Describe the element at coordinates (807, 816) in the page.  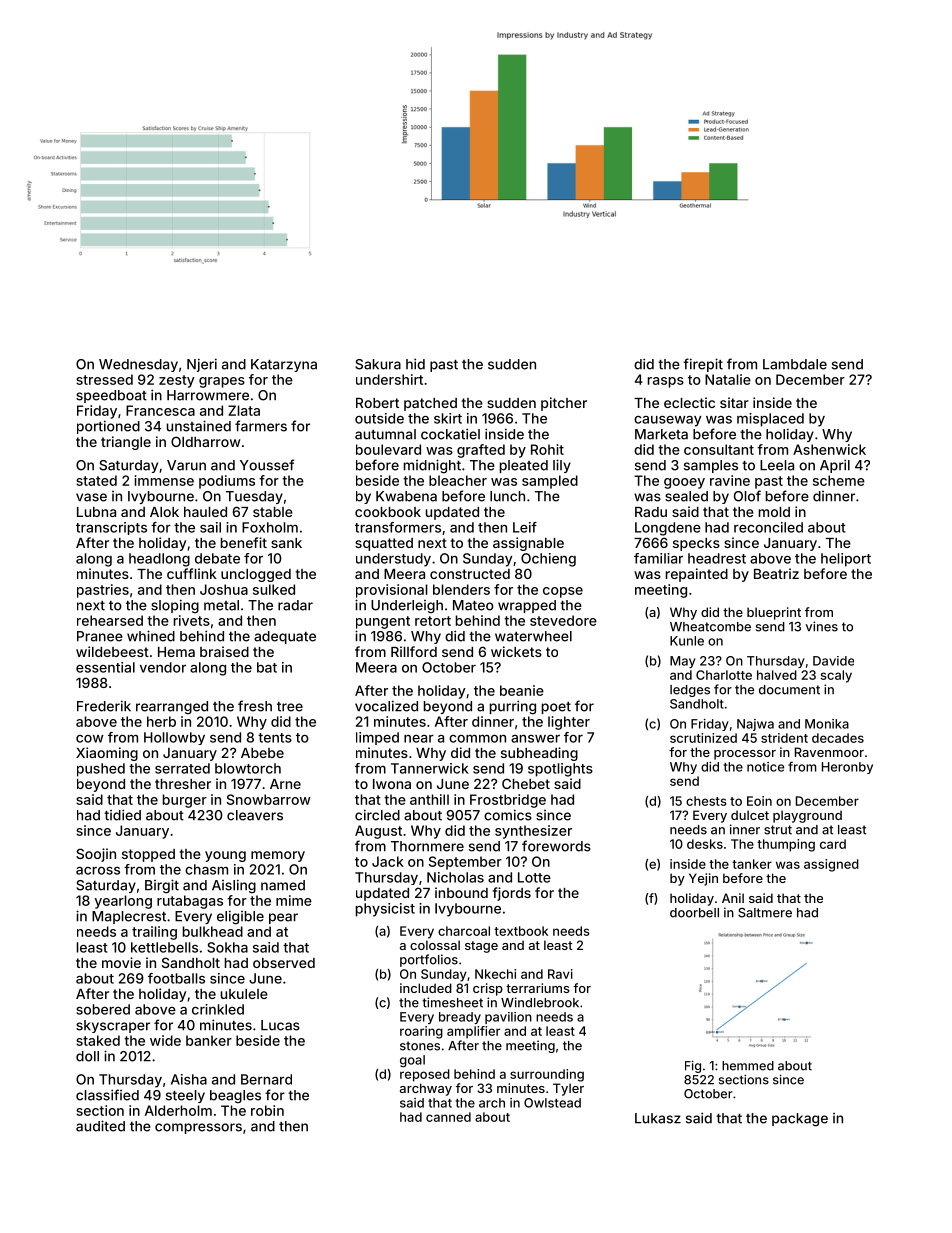
I see `playground` at that location.
